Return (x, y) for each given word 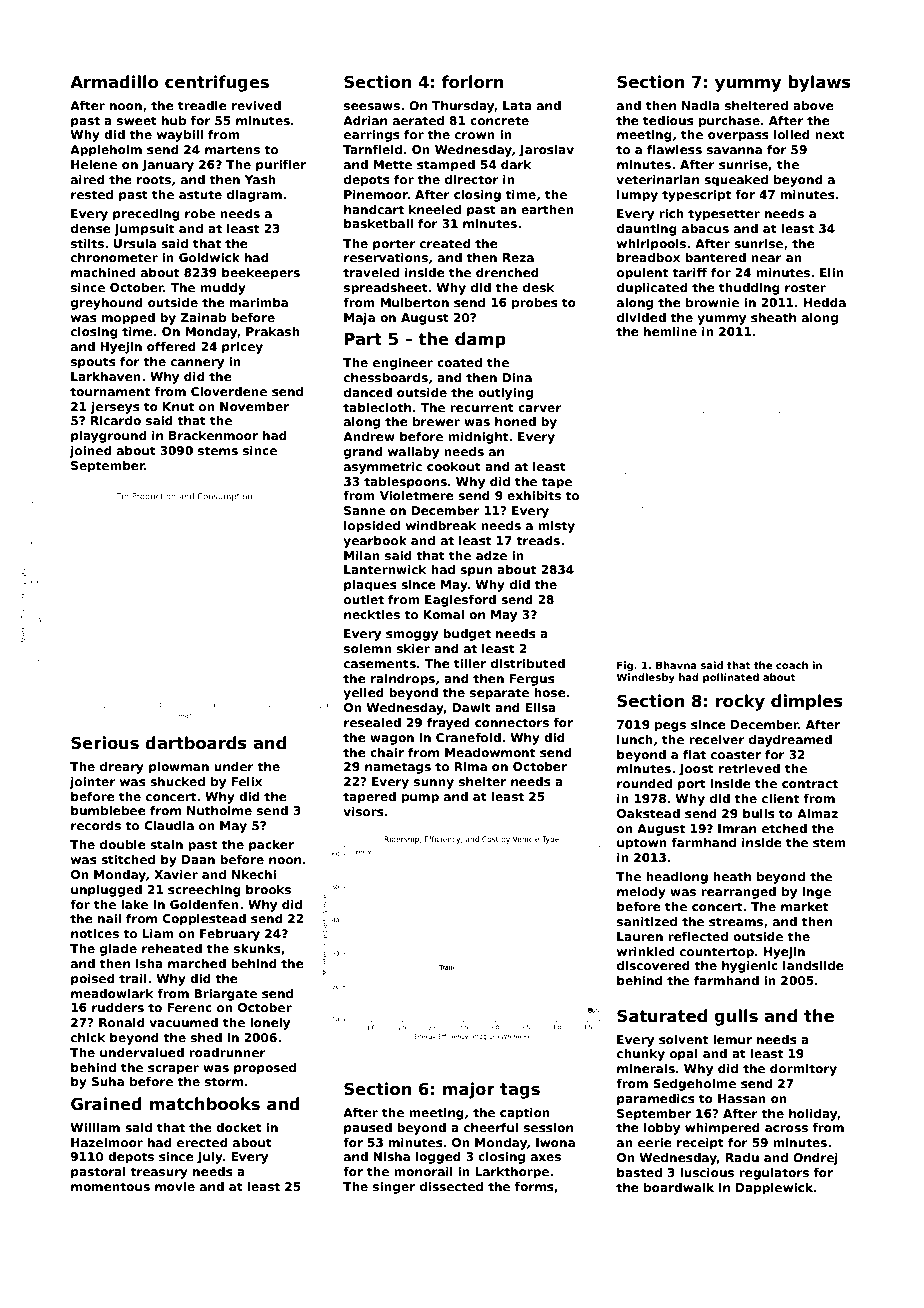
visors (364, 811)
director (472, 179)
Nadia (701, 105)
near (766, 258)
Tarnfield (372, 149)
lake (134, 904)
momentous (110, 1186)
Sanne (364, 510)
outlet (364, 599)
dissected (451, 1186)
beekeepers (261, 274)
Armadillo (114, 82)
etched (784, 828)
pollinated (731, 678)
